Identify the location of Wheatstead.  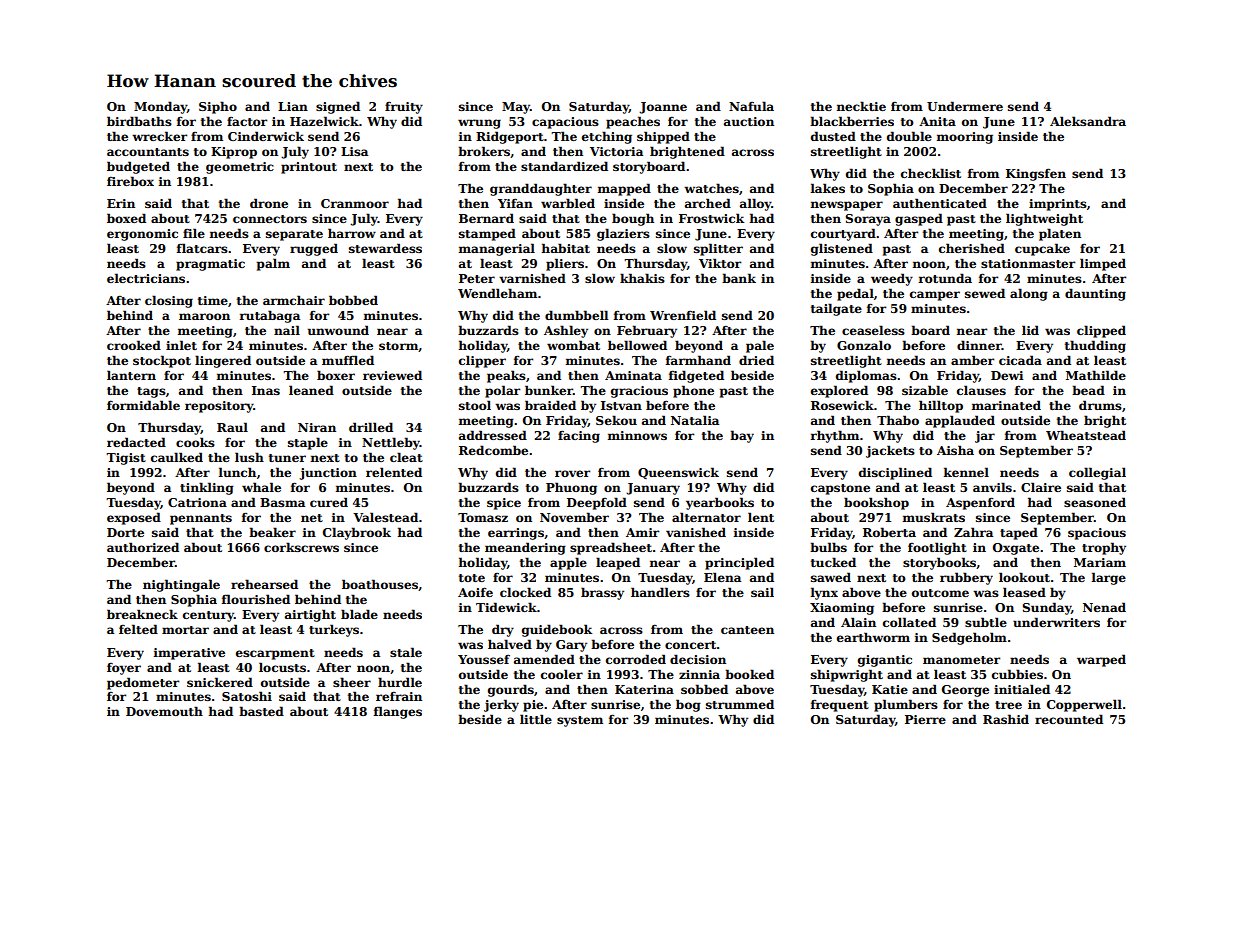
(1086, 435).
